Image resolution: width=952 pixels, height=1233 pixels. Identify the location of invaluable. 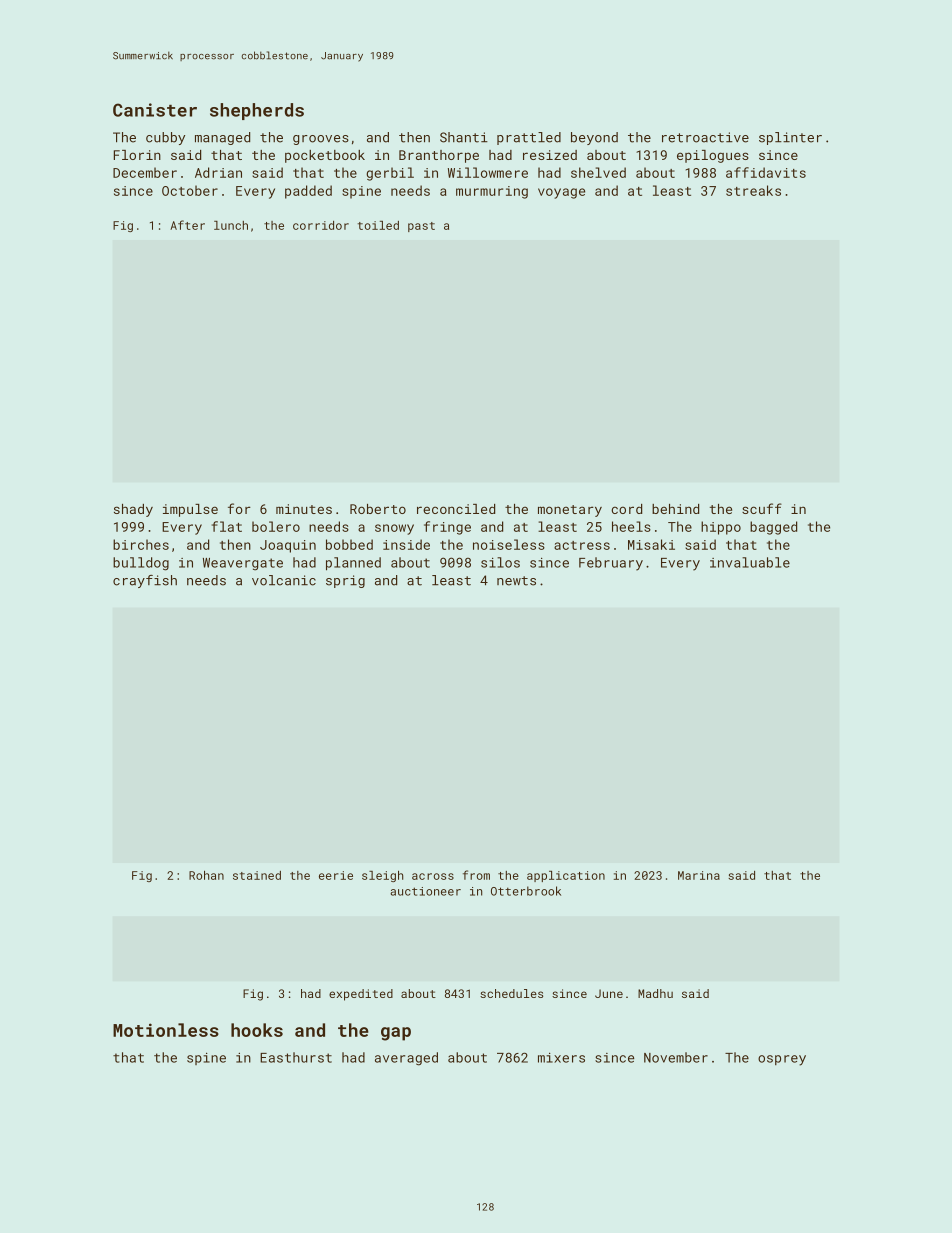
(750, 562).
